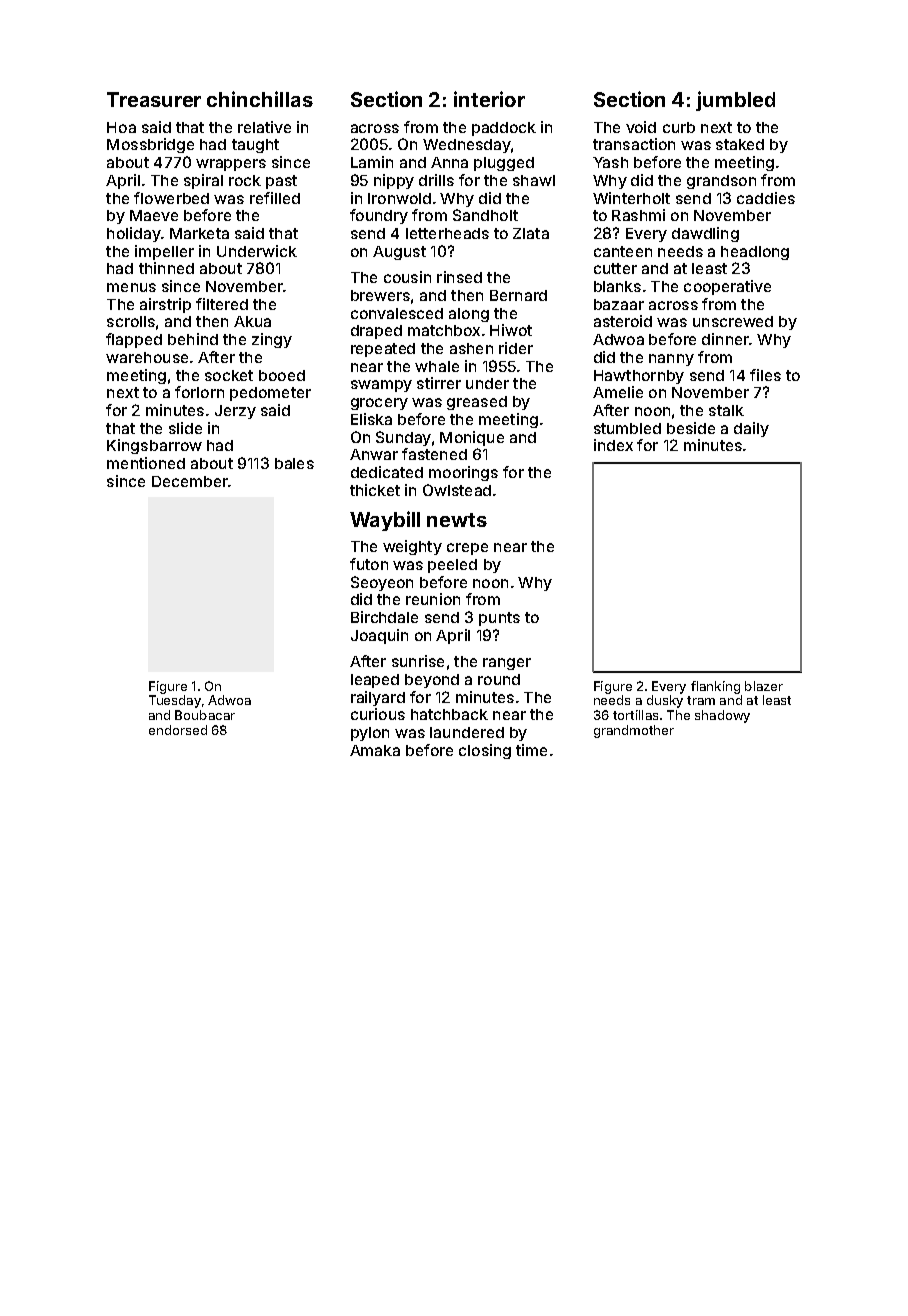  I want to click on beside, so click(691, 428).
